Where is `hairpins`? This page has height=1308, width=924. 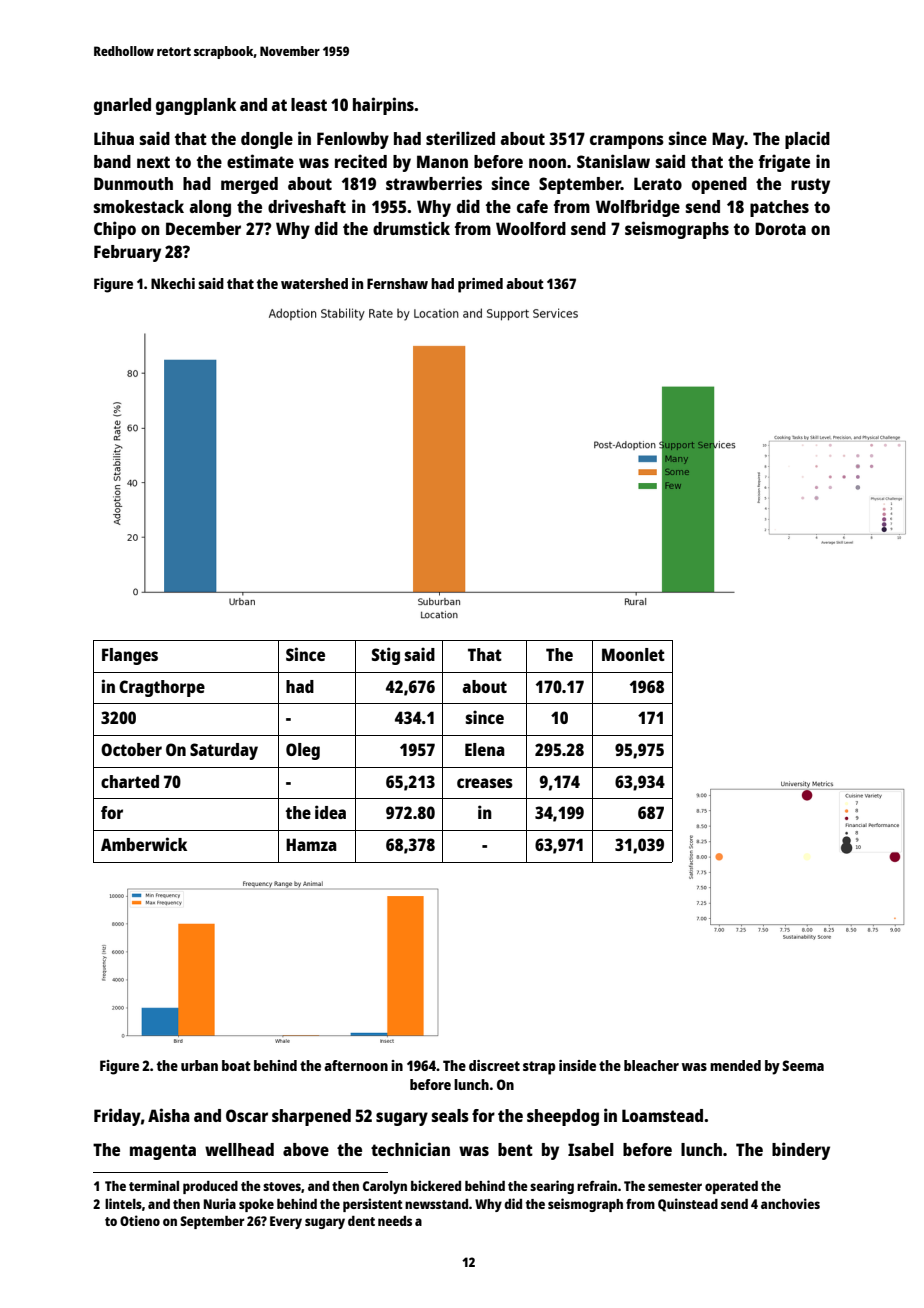
hairpins is located at coordinates (383, 106).
